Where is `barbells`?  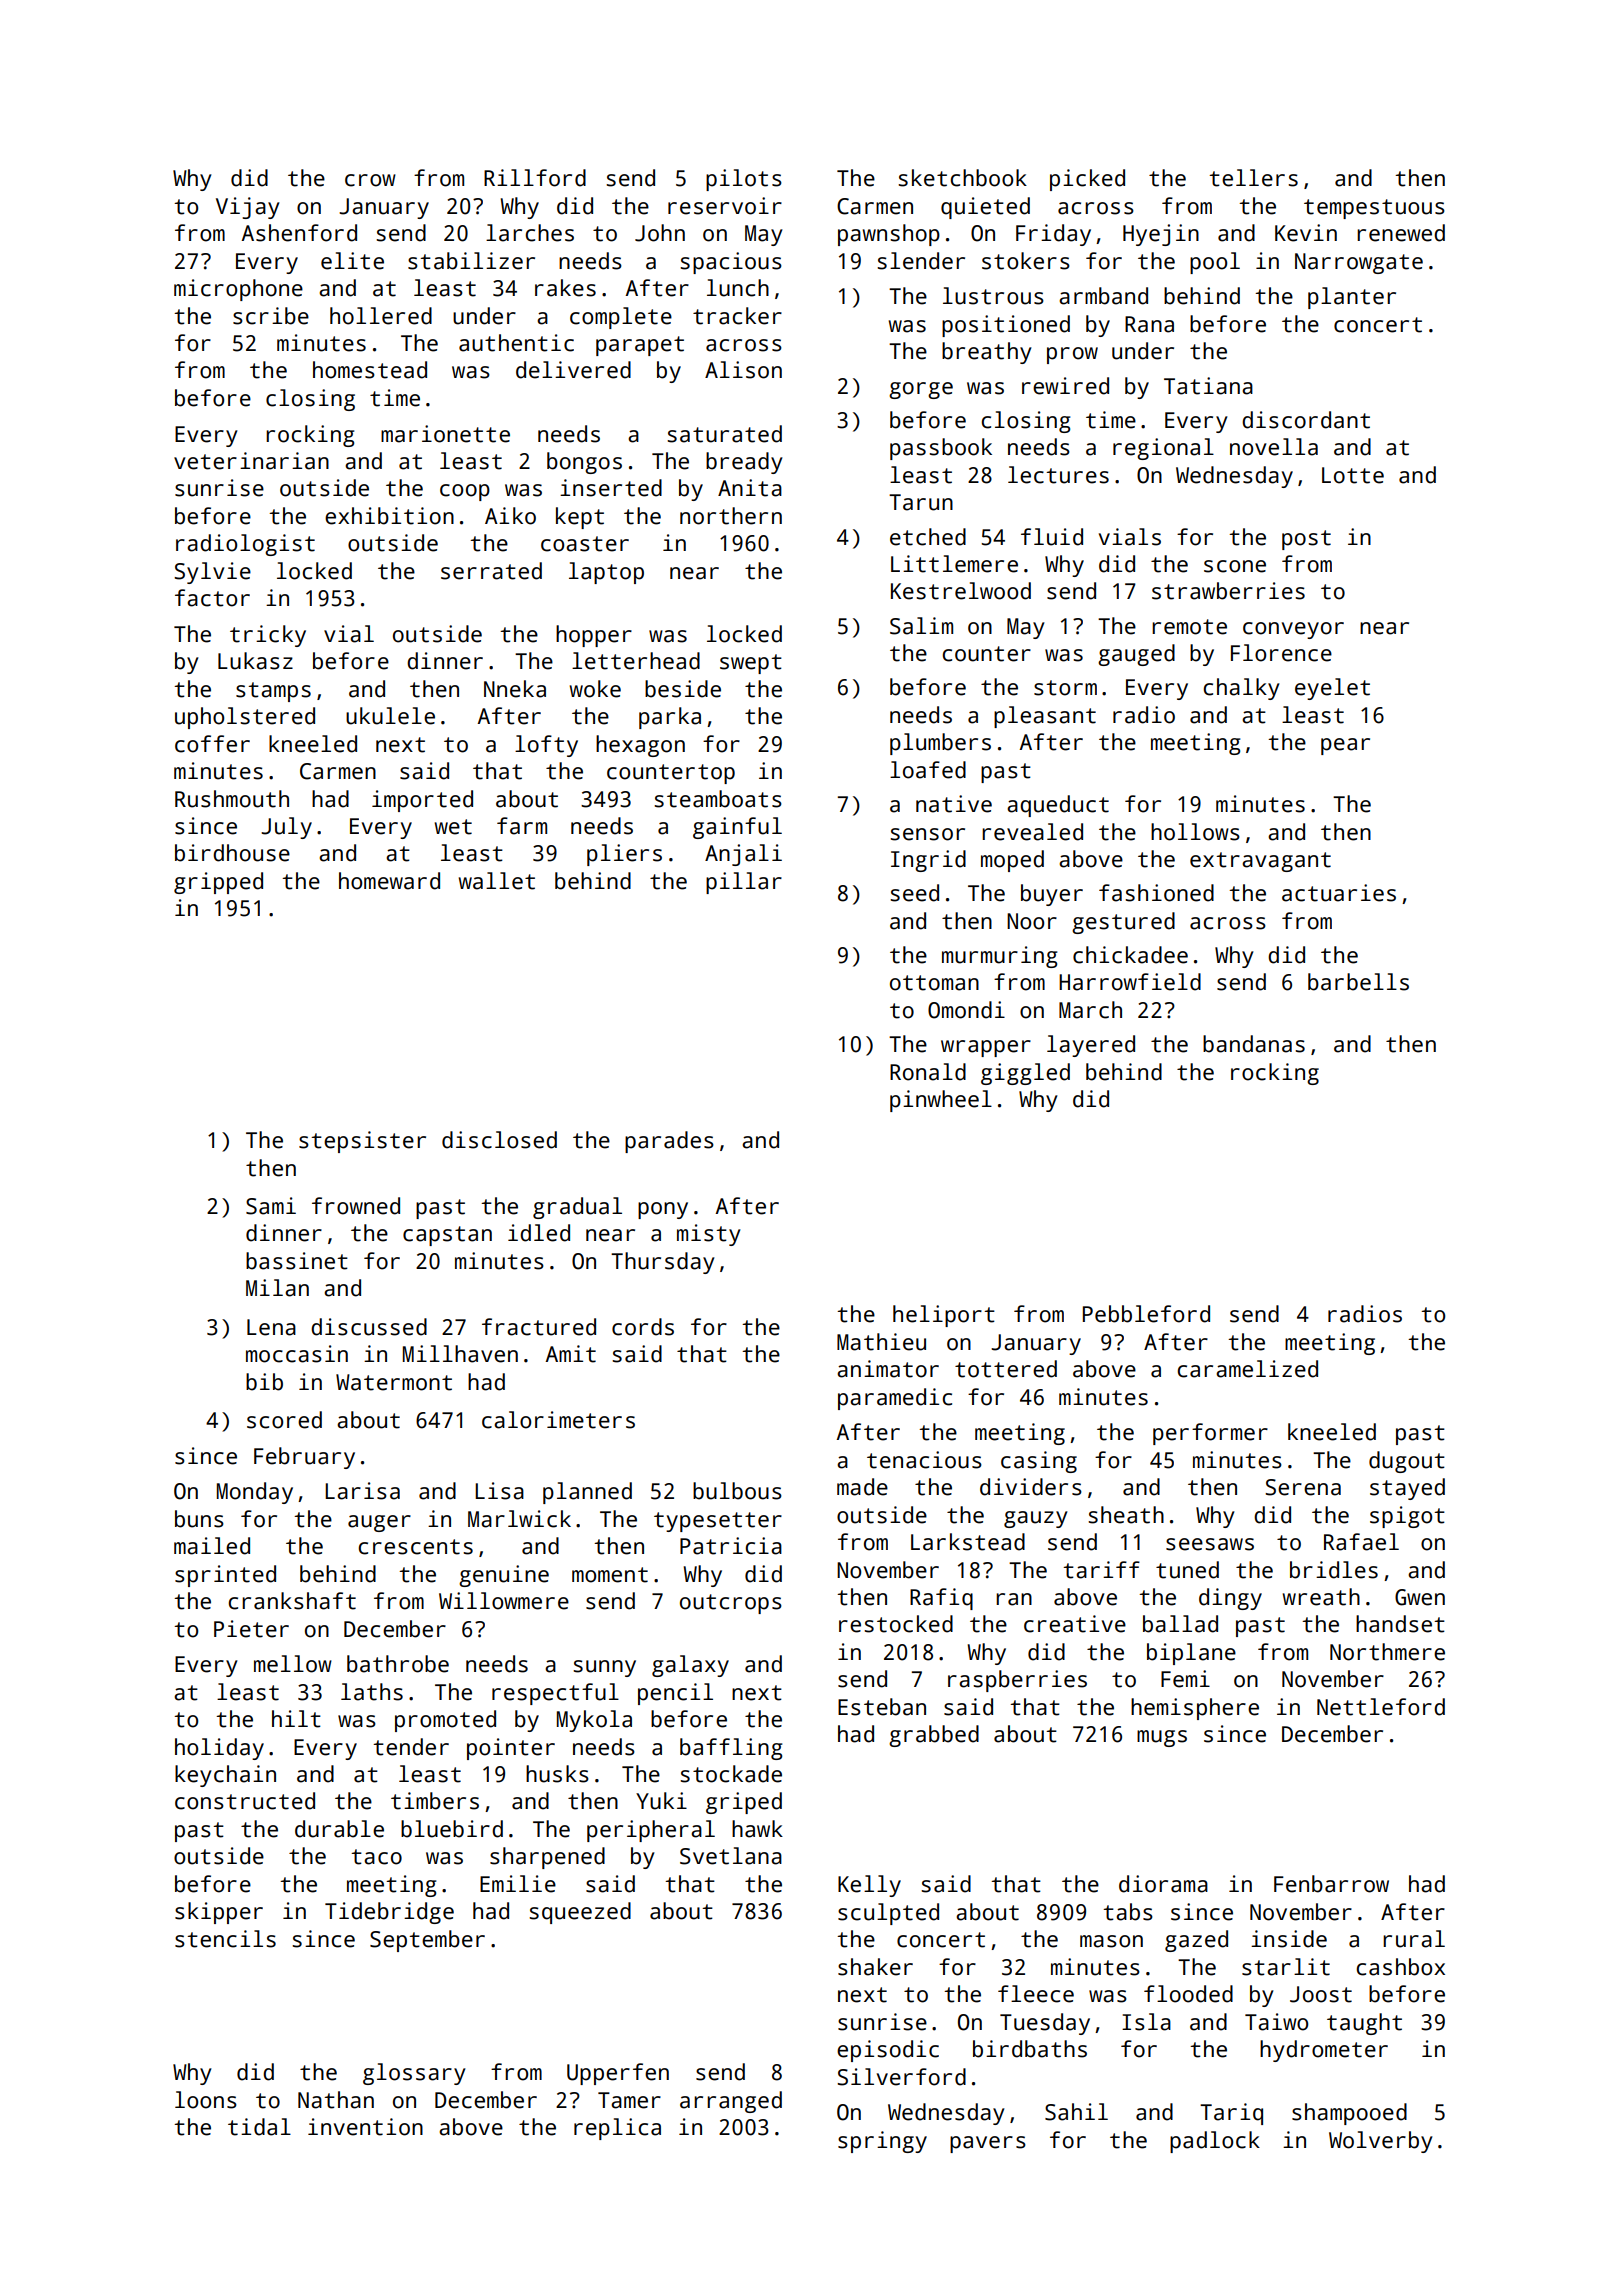
barbells is located at coordinates (1358, 982).
